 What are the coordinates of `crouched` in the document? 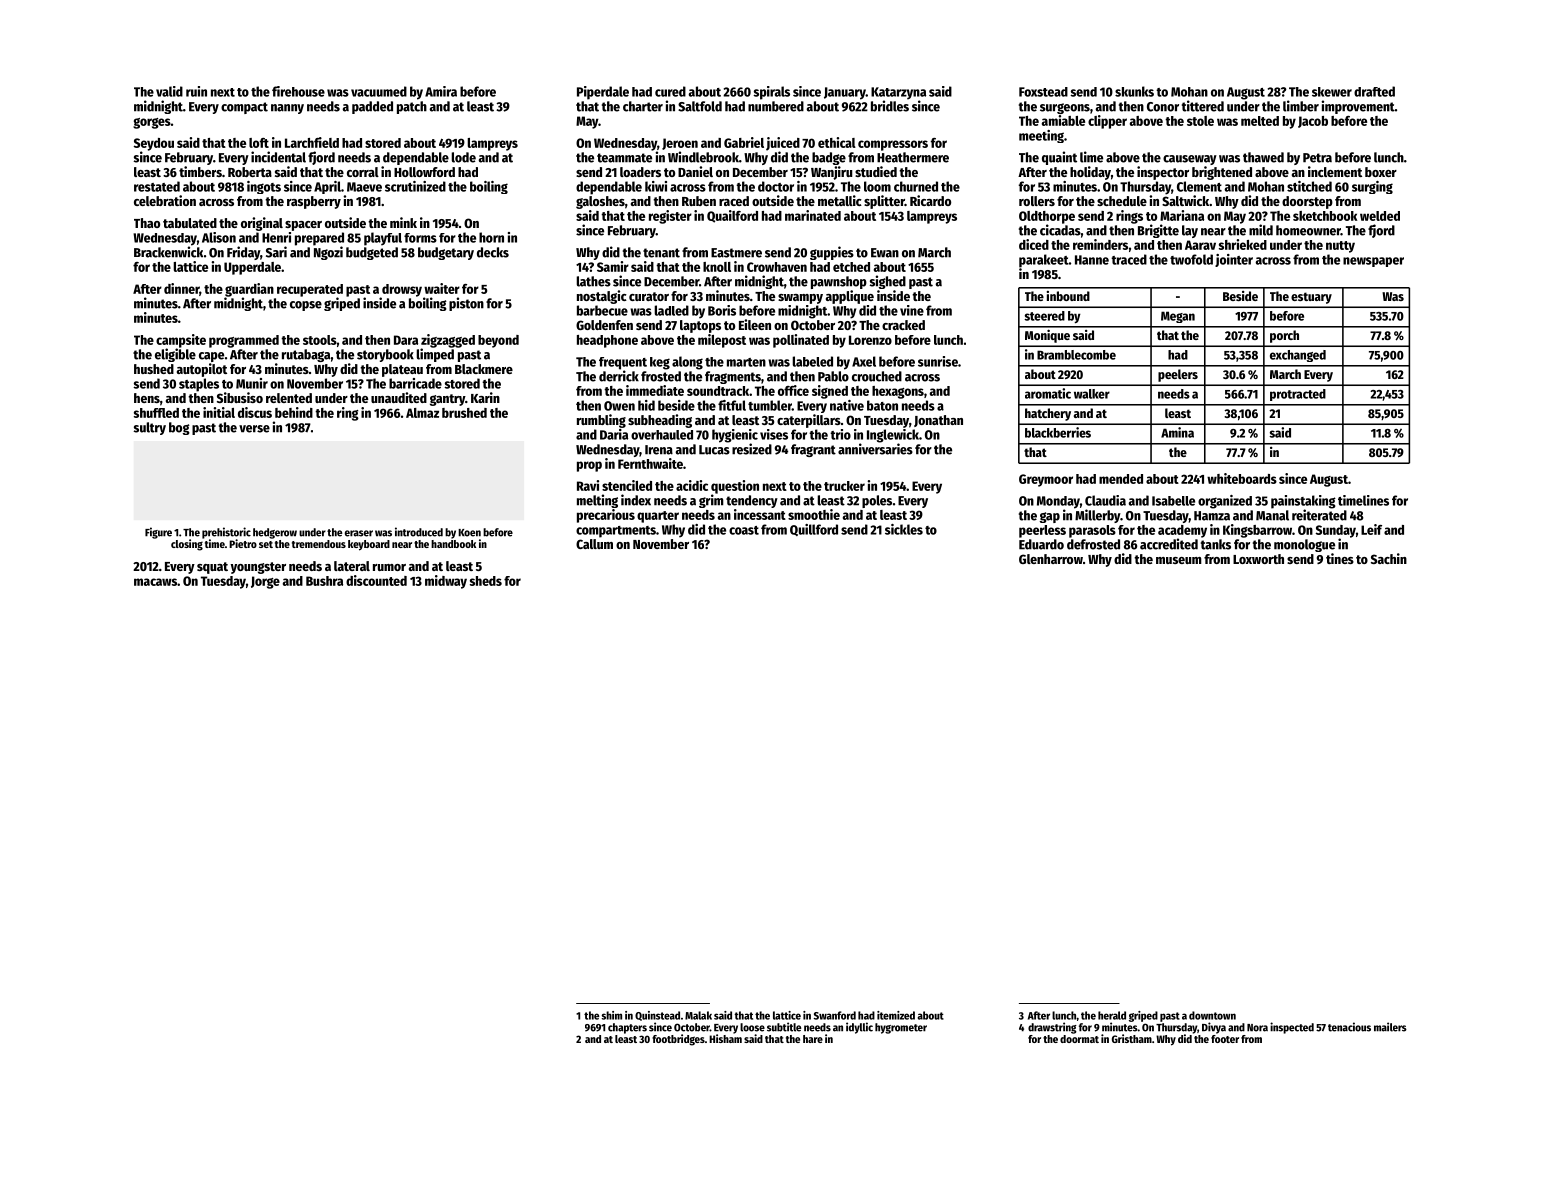 It's located at (877, 376).
